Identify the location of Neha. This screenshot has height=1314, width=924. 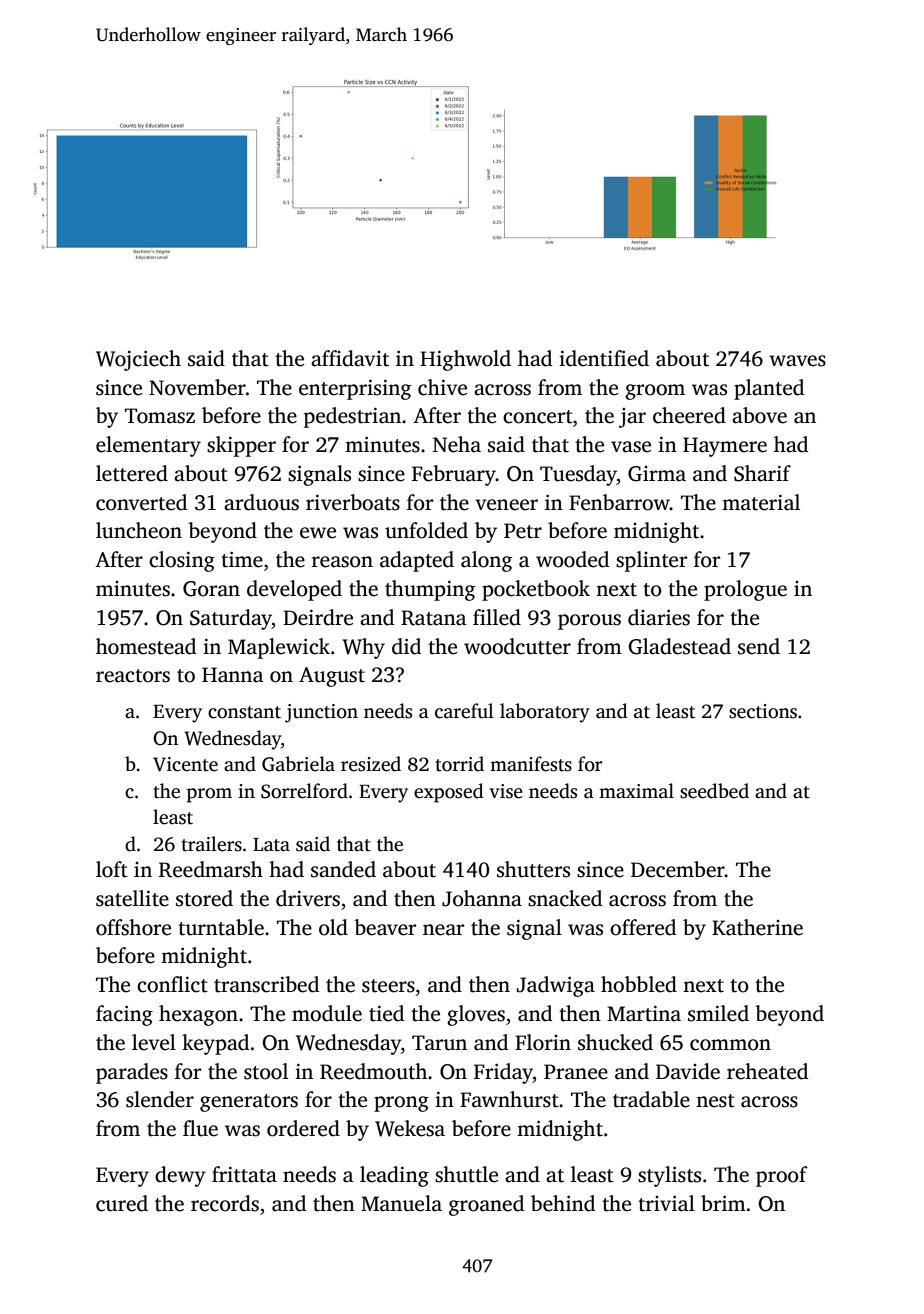
(457, 444).
